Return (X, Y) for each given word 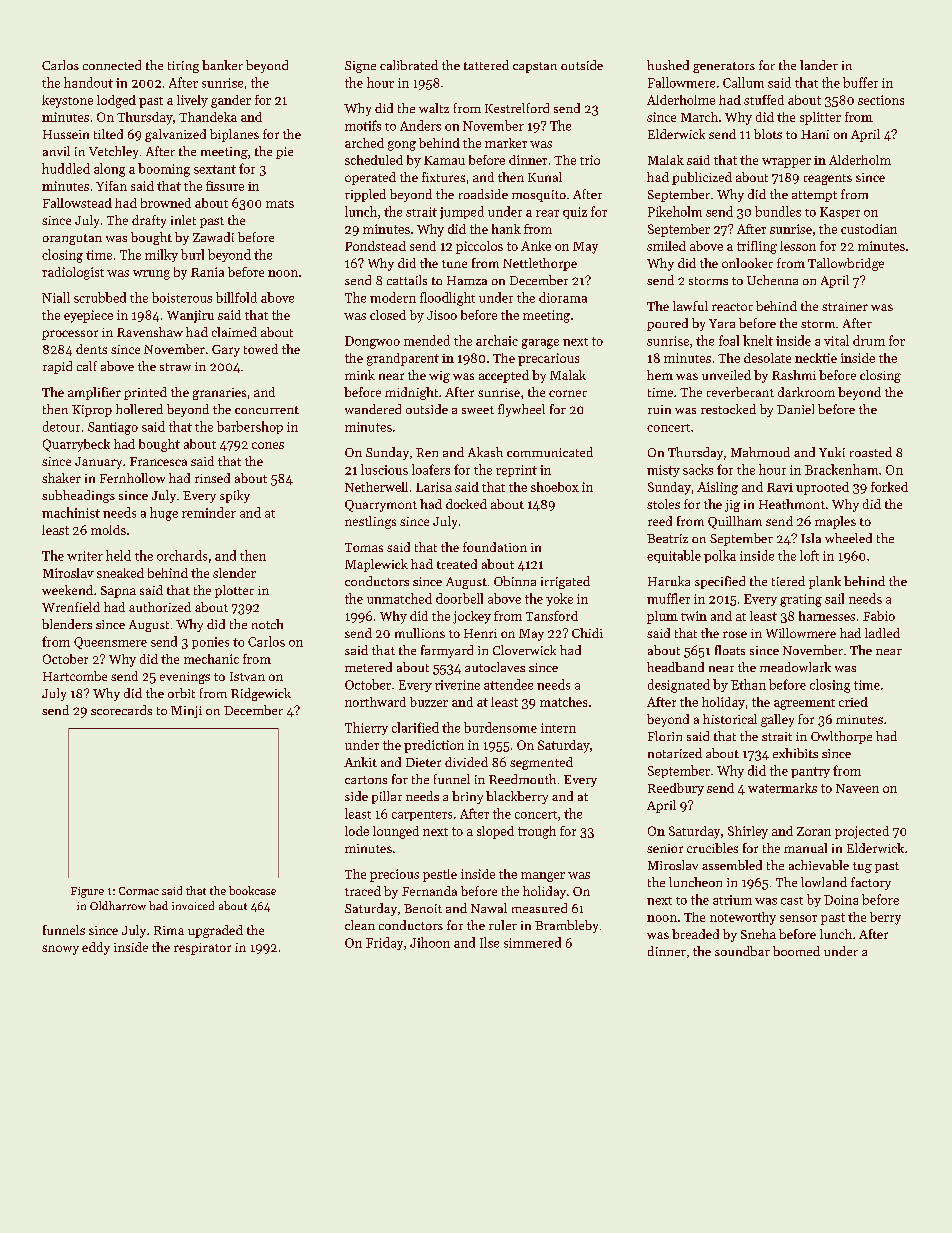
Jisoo (442, 315)
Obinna (515, 581)
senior (665, 848)
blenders (67, 624)
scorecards (121, 710)
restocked (728, 409)
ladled (882, 633)
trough (537, 832)
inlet (183, 220)
